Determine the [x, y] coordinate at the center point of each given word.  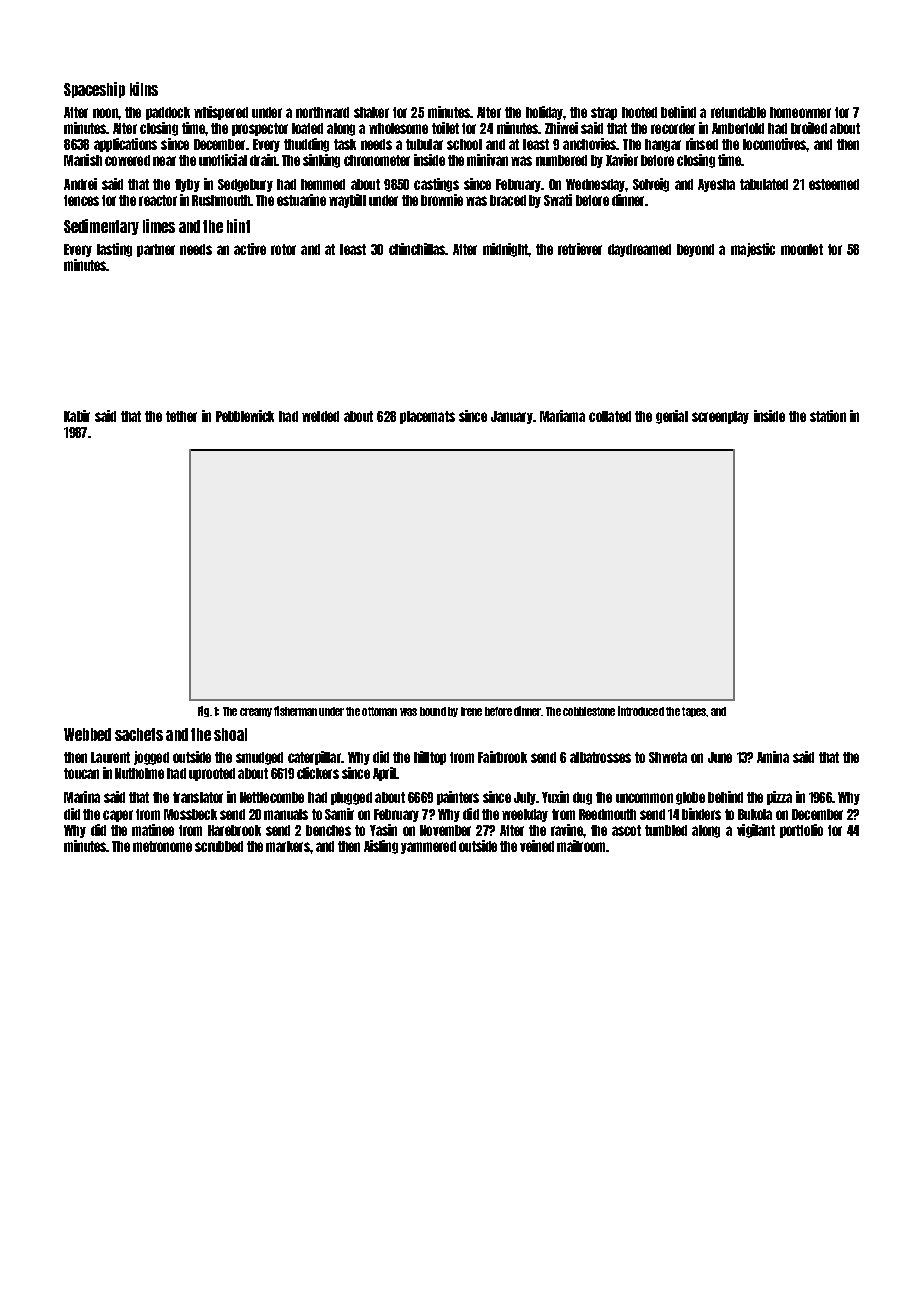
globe [690, 798]
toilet [445, 128]
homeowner [800, 112]
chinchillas [417, 249]
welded [320, 416]
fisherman [295, 711]
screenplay [720, 417]
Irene [471, 711]
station [828, 416]
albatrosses [600, 757]
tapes [694, 712]
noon [105, 113]
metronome [162, 846]
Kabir [77, 416]
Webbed [87, 734]
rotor [283, 249]
